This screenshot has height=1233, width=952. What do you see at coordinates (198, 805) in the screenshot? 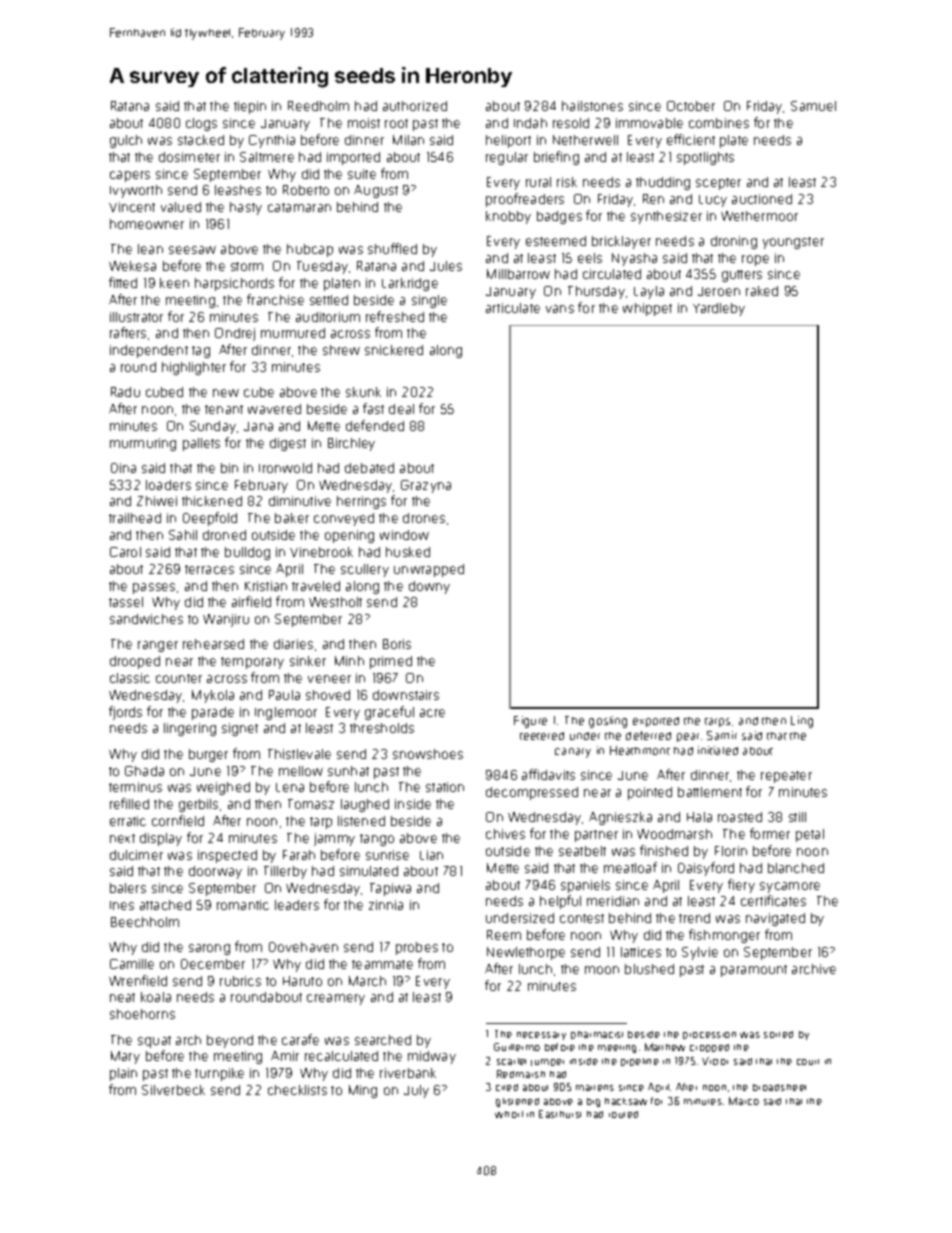
I see `gerbils` at bounding box center [198, 805].
